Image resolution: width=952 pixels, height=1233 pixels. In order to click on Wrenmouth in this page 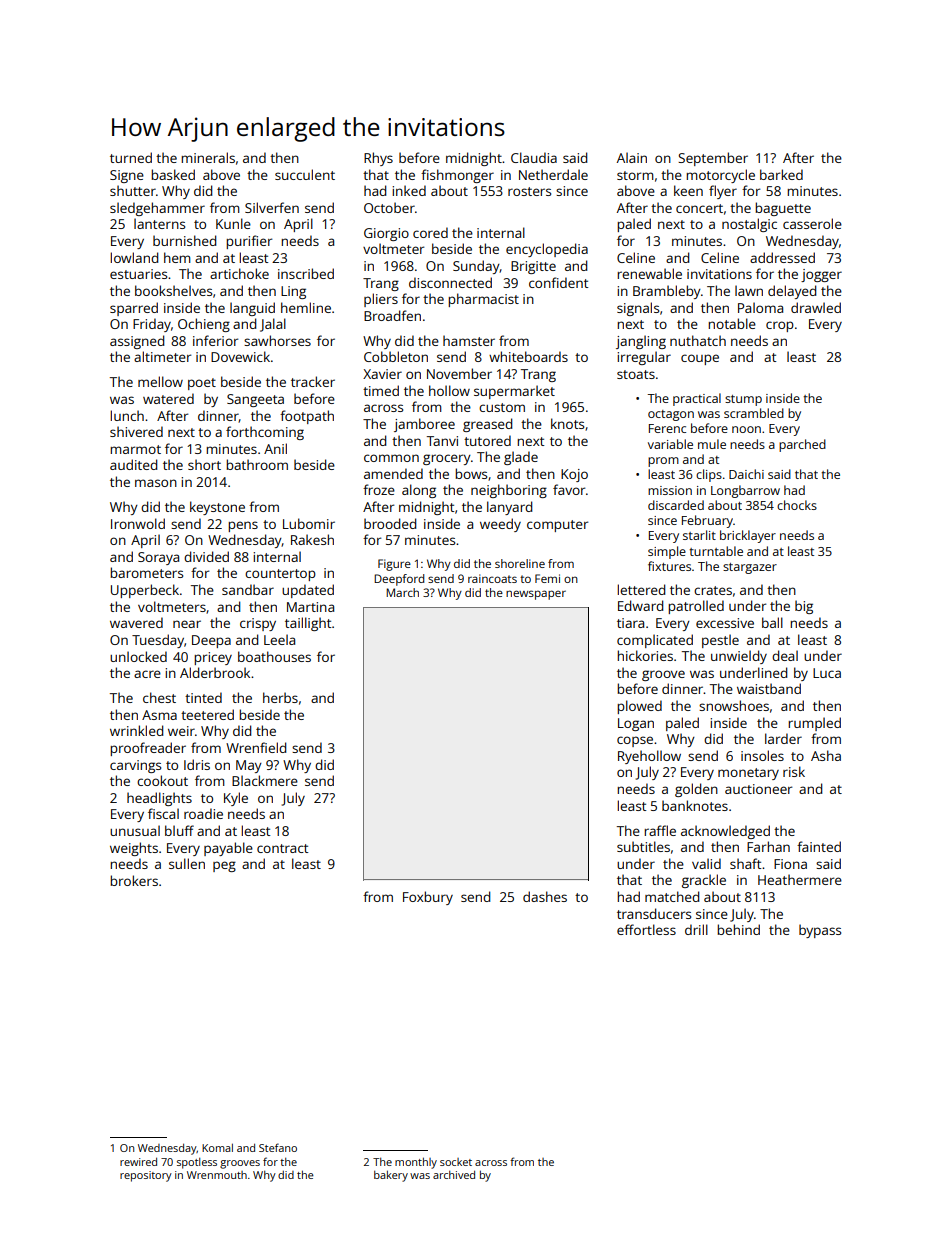, I will do `click(217, 1175)`.
